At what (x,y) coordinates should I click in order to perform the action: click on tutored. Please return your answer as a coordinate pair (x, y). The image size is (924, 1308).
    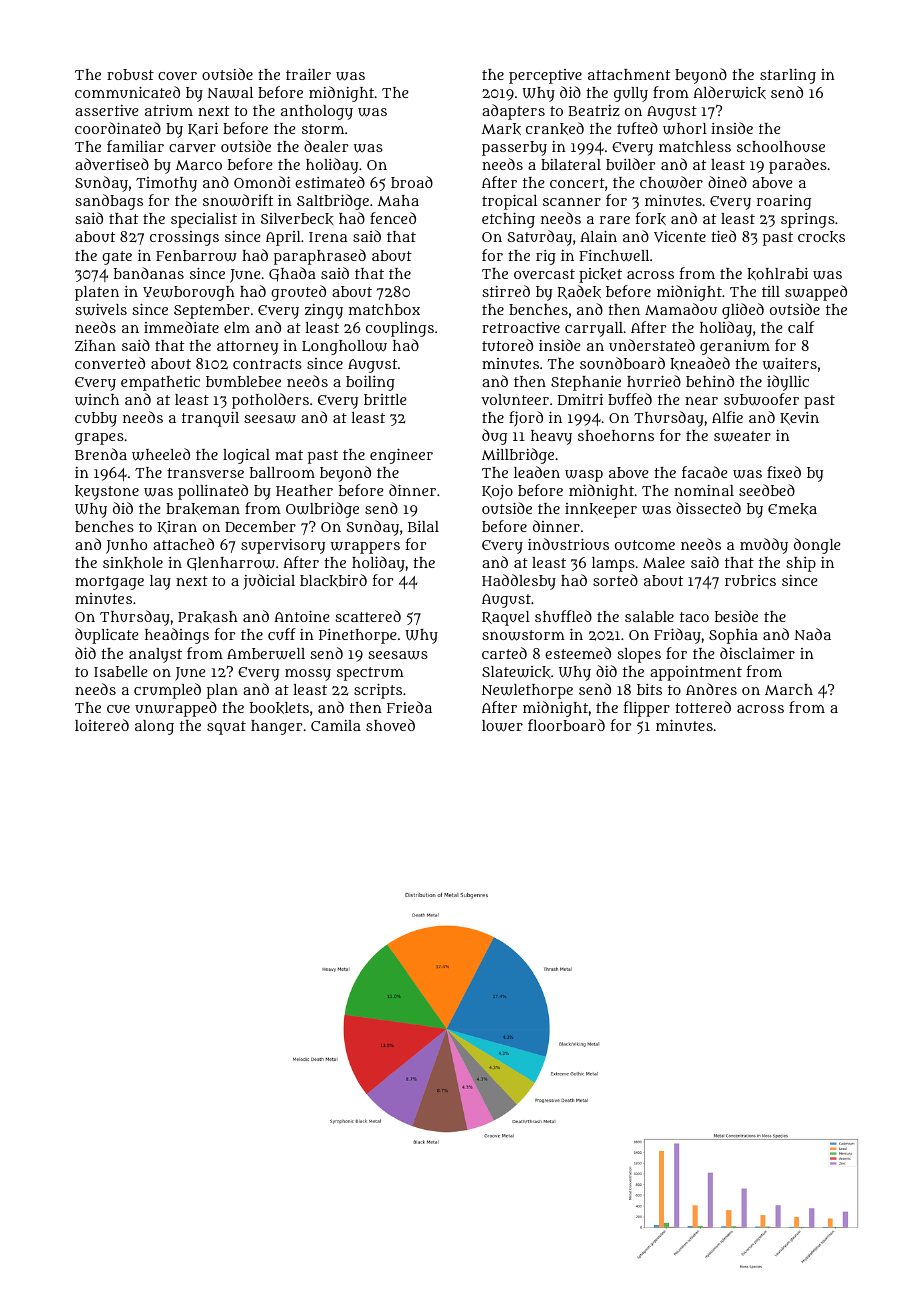
    Looking at the image, I should click on (507, 345).
